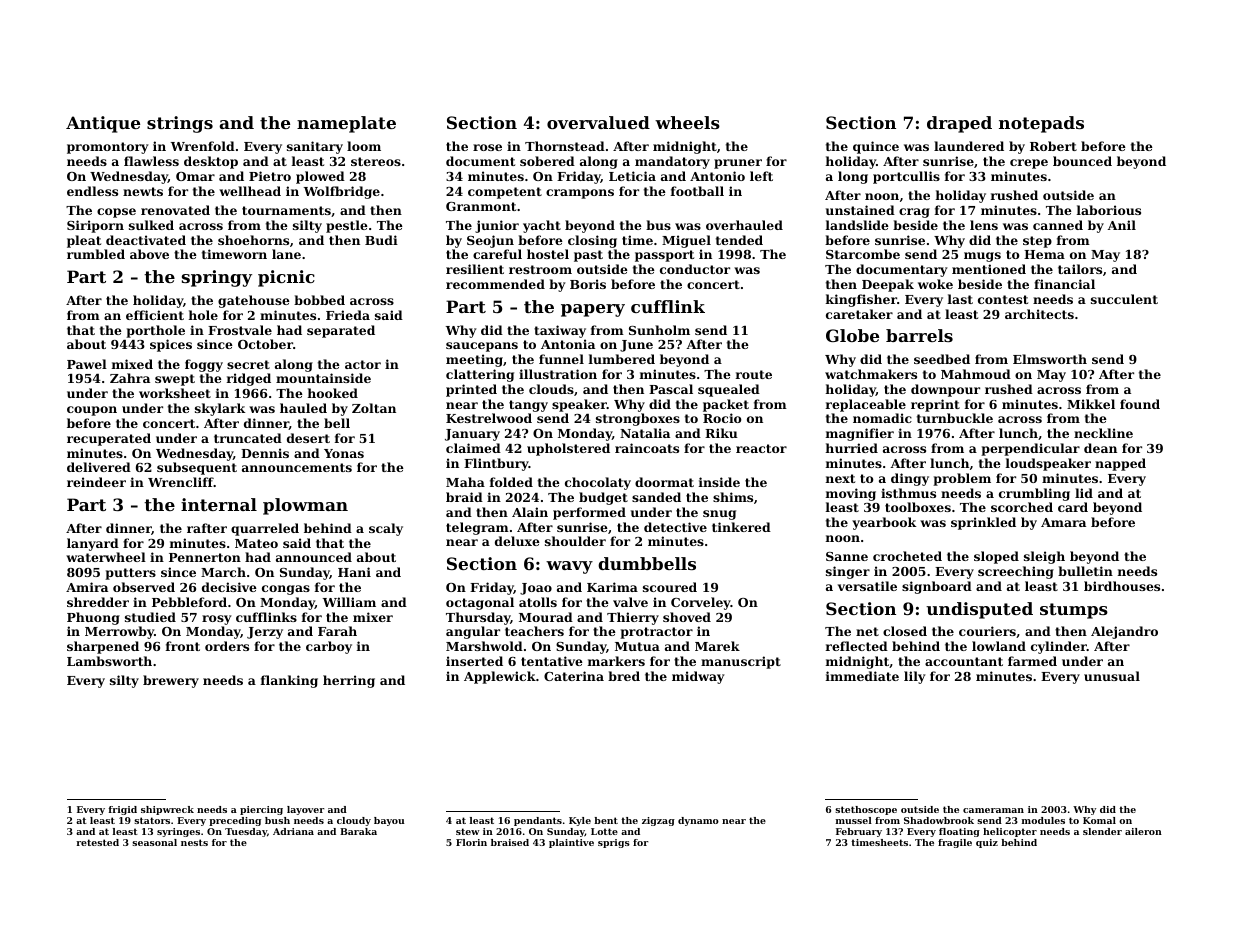  Describe the element at coordinates (341, 331) in the screenshot. I see `separated` at that location.
